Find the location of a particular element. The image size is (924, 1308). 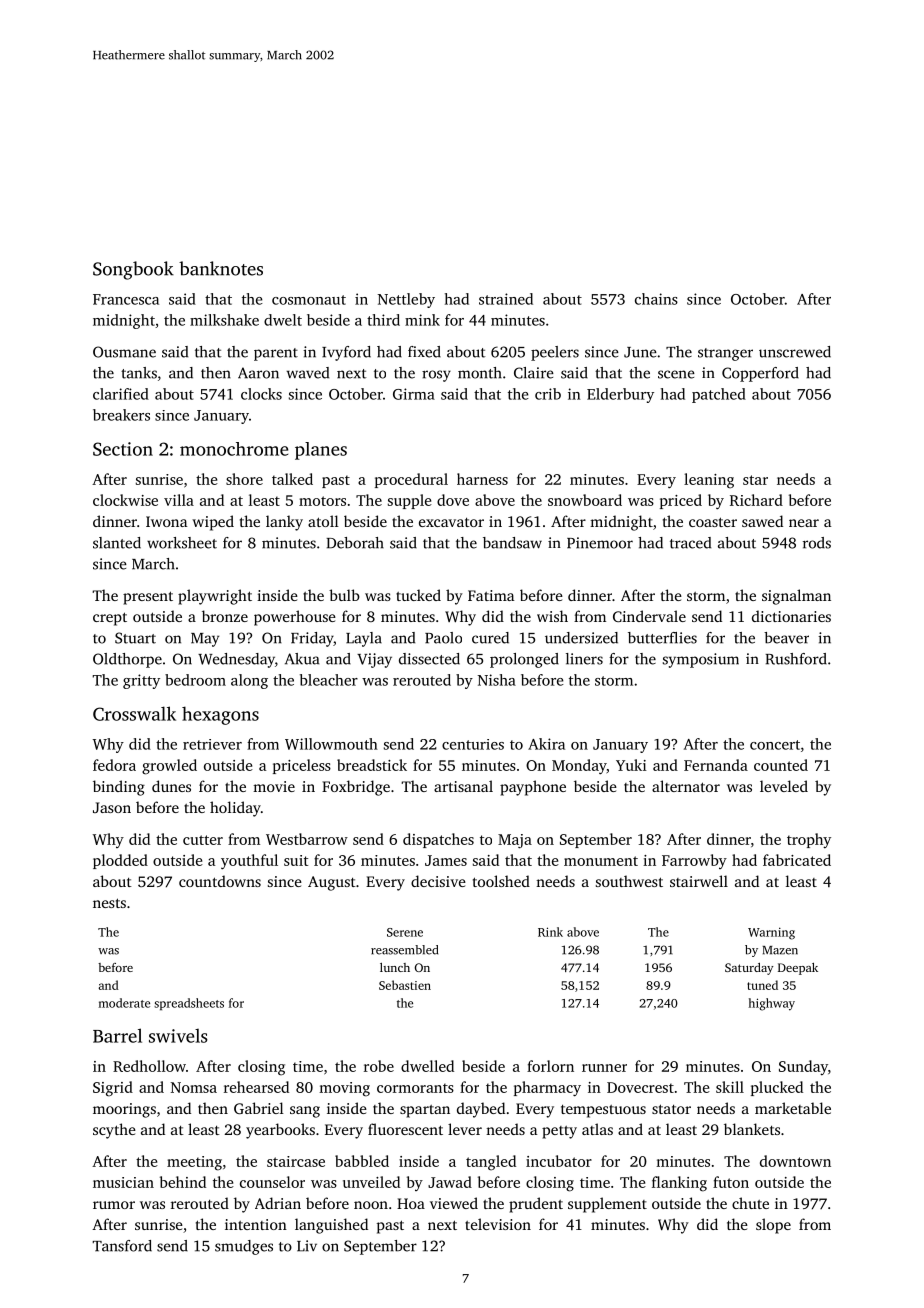

forlorn is located at coordinates (550, 1066).
